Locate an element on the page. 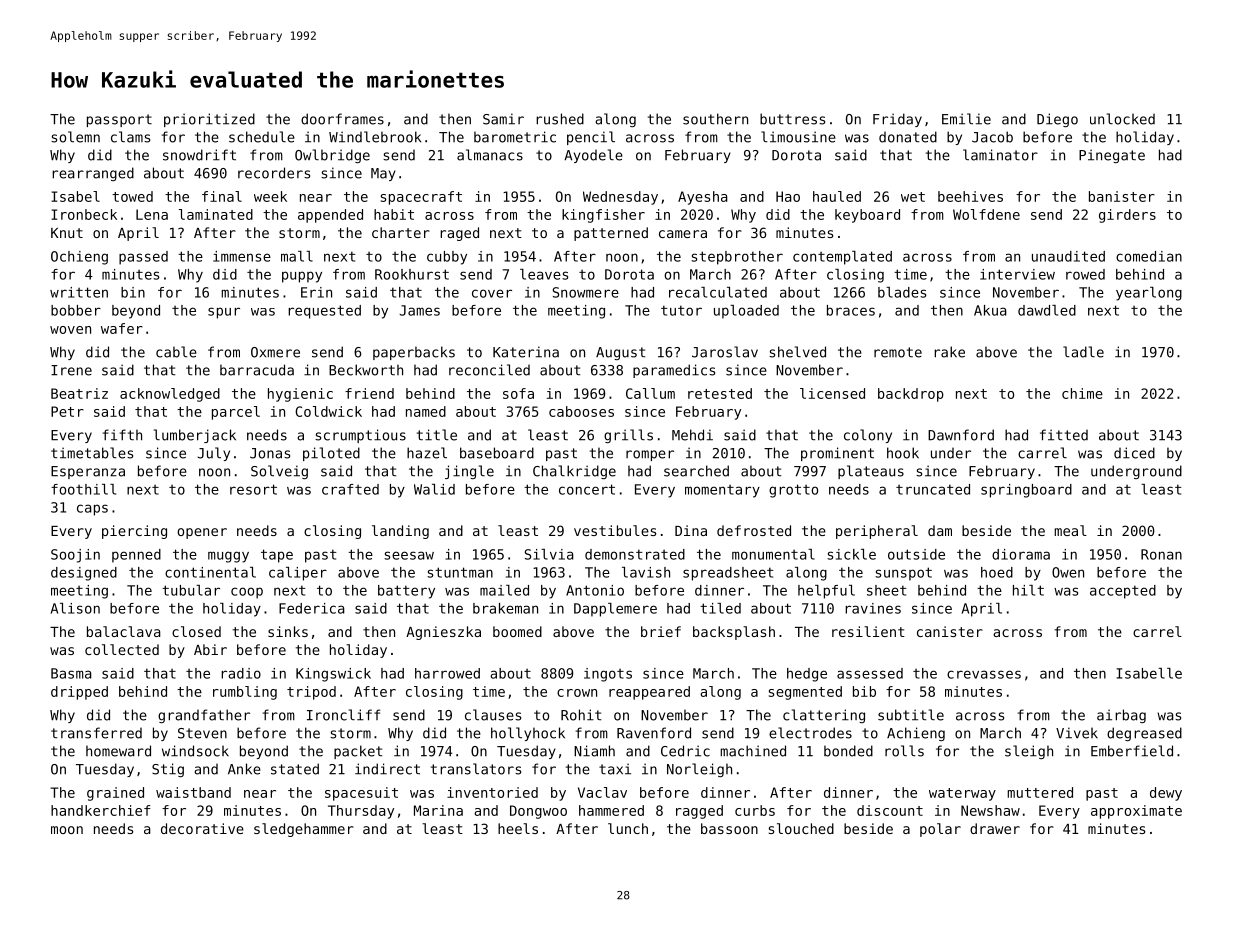 This document has height=952, width=1233. passport is located at coordinates (119, 120).
